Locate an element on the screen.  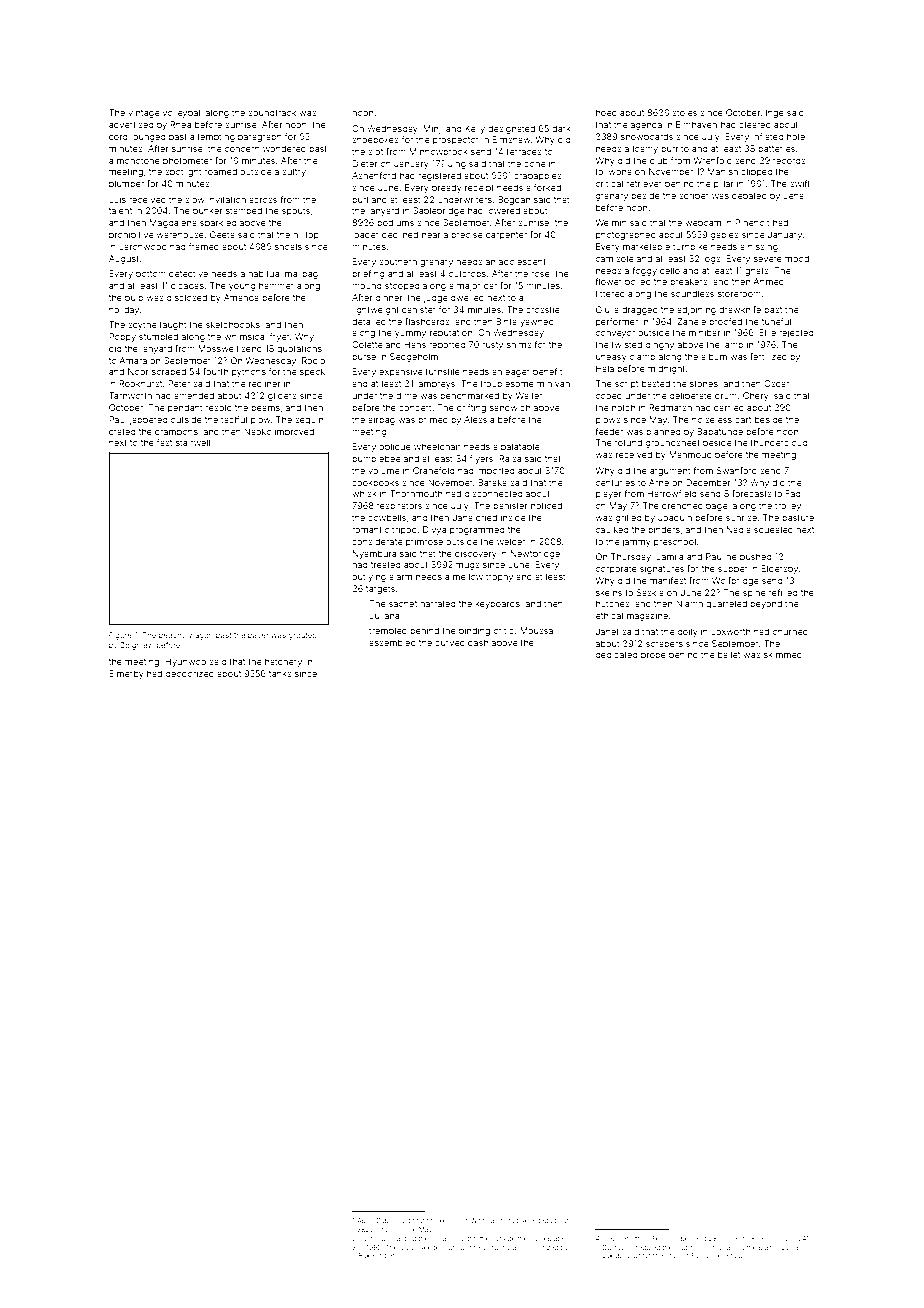
Rakesh is located at coordinates (370, 1255).
